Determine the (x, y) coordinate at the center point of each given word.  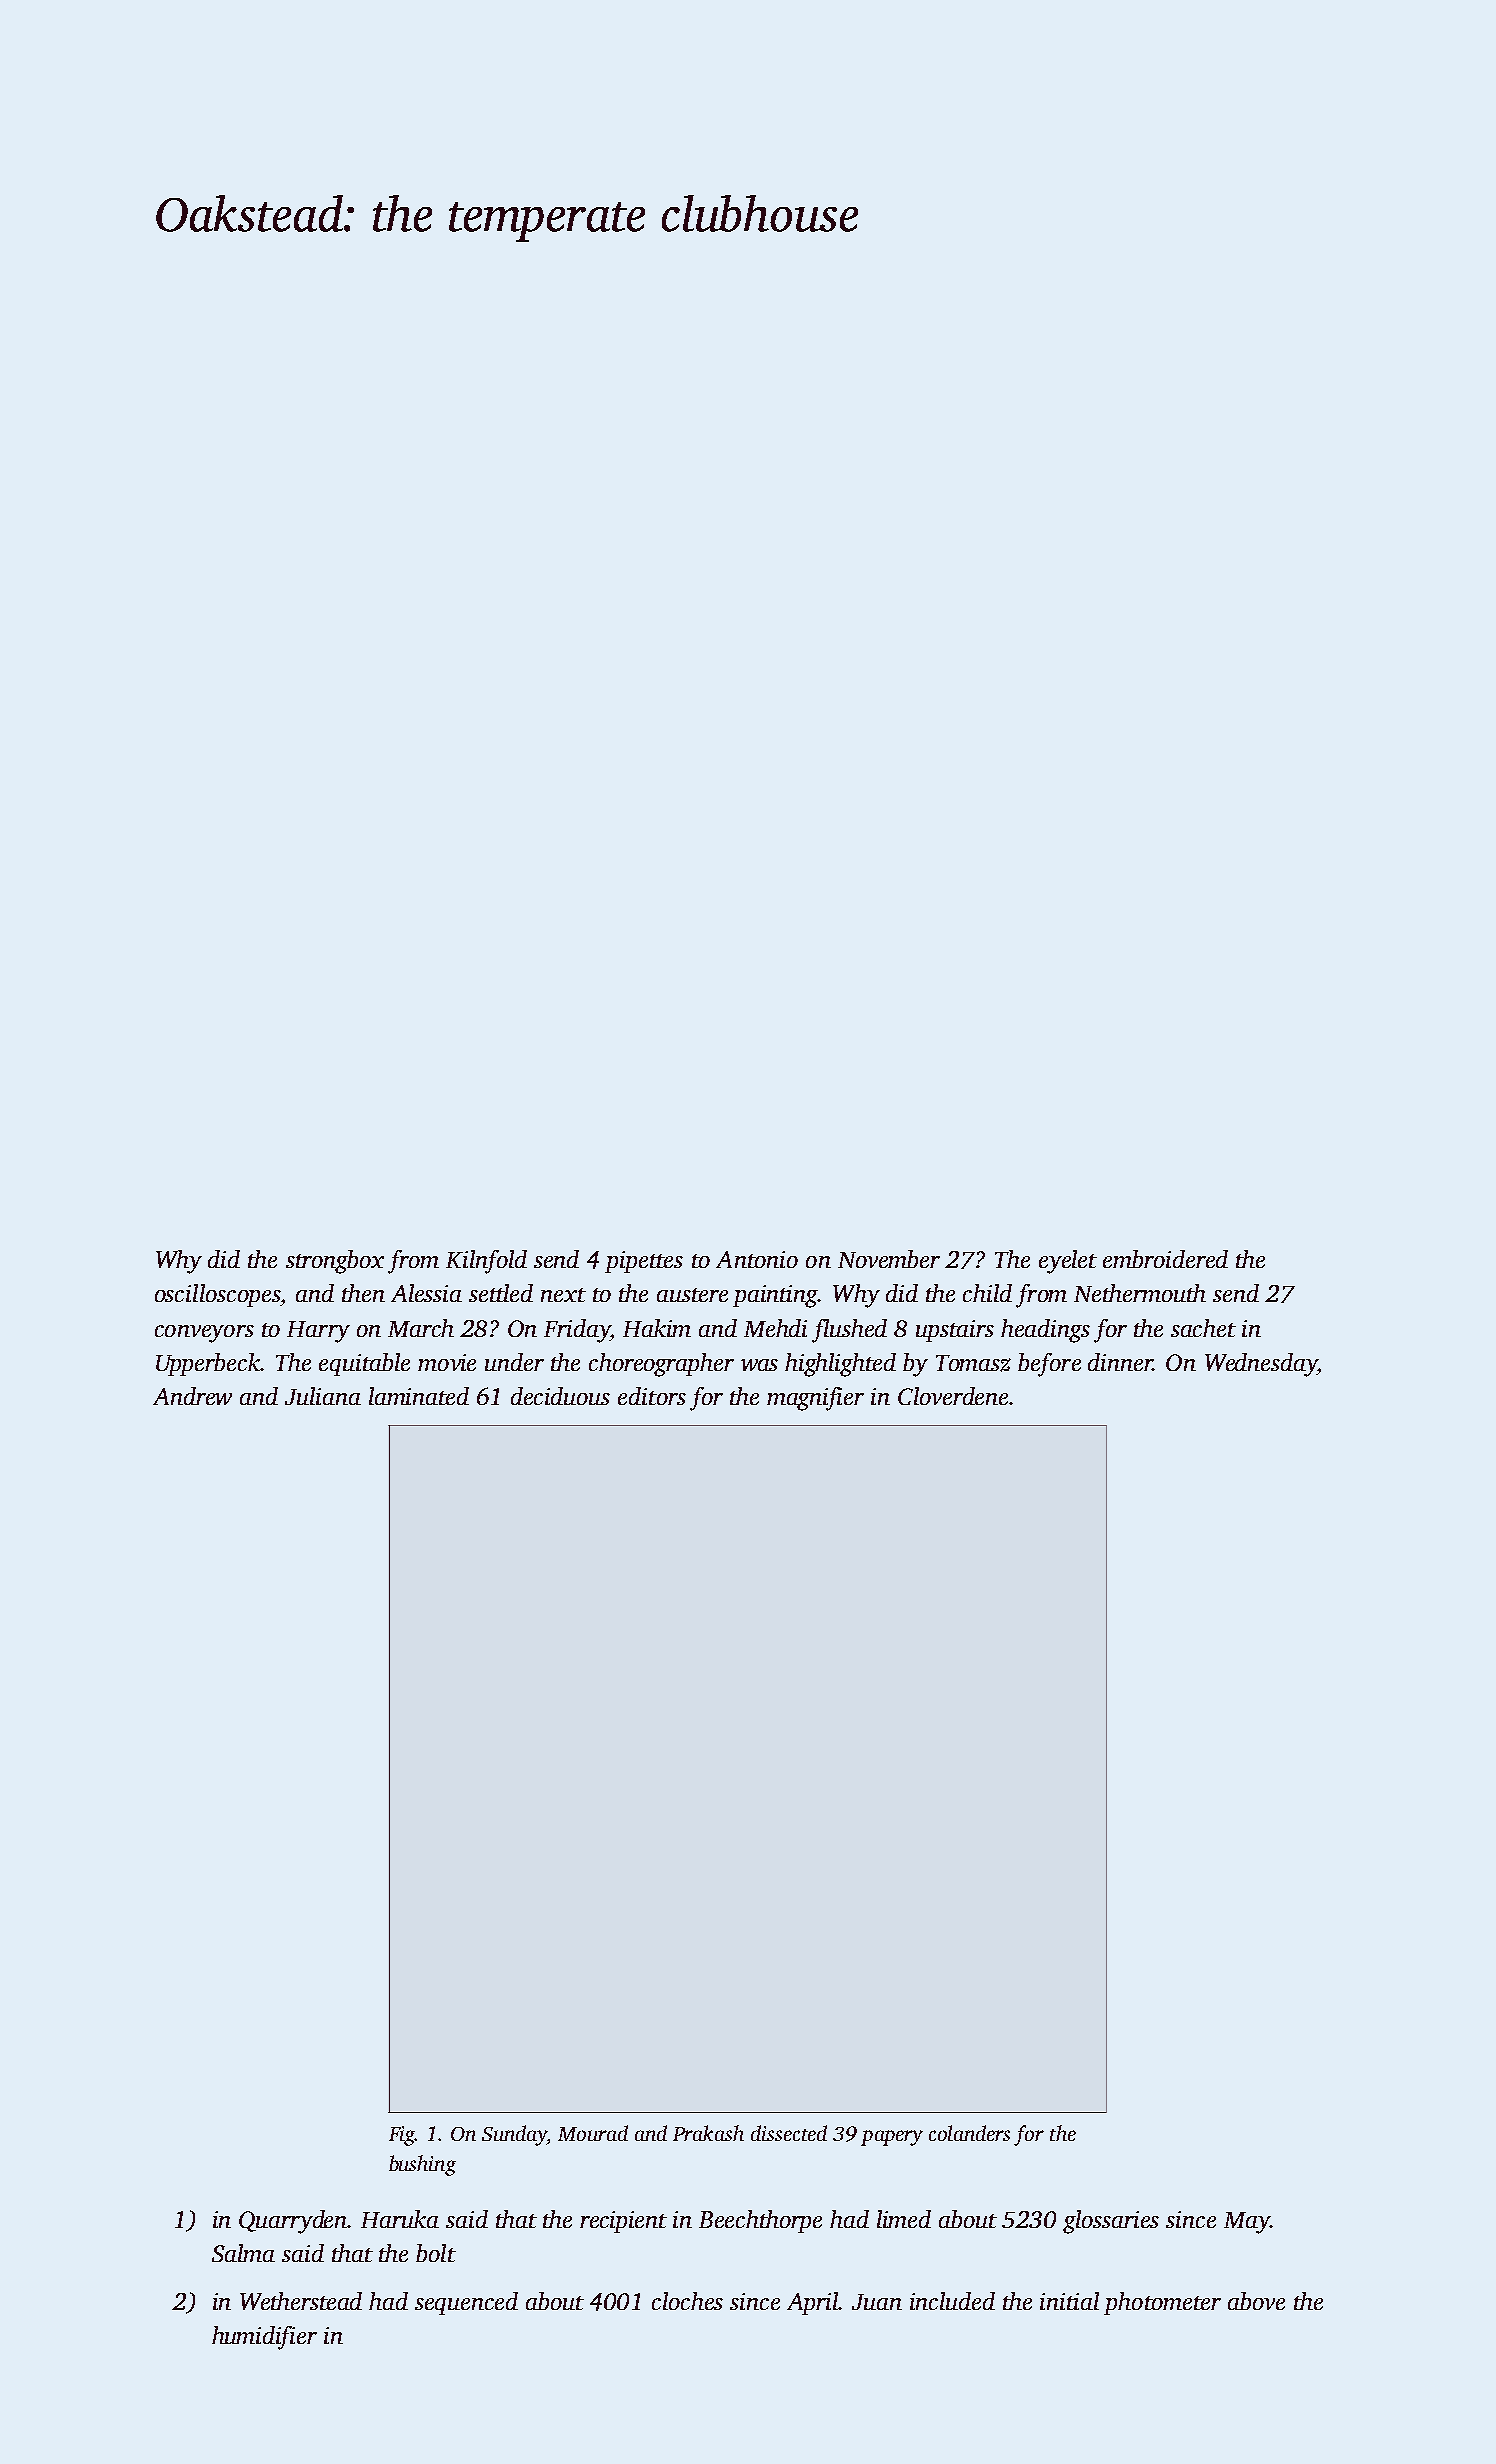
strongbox (335, 1262)
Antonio (757, 1259)
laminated (419, 1396)
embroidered (1165, 1259)
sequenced (466, 2303)
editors (652, 1396)
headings (1045, 1331)
